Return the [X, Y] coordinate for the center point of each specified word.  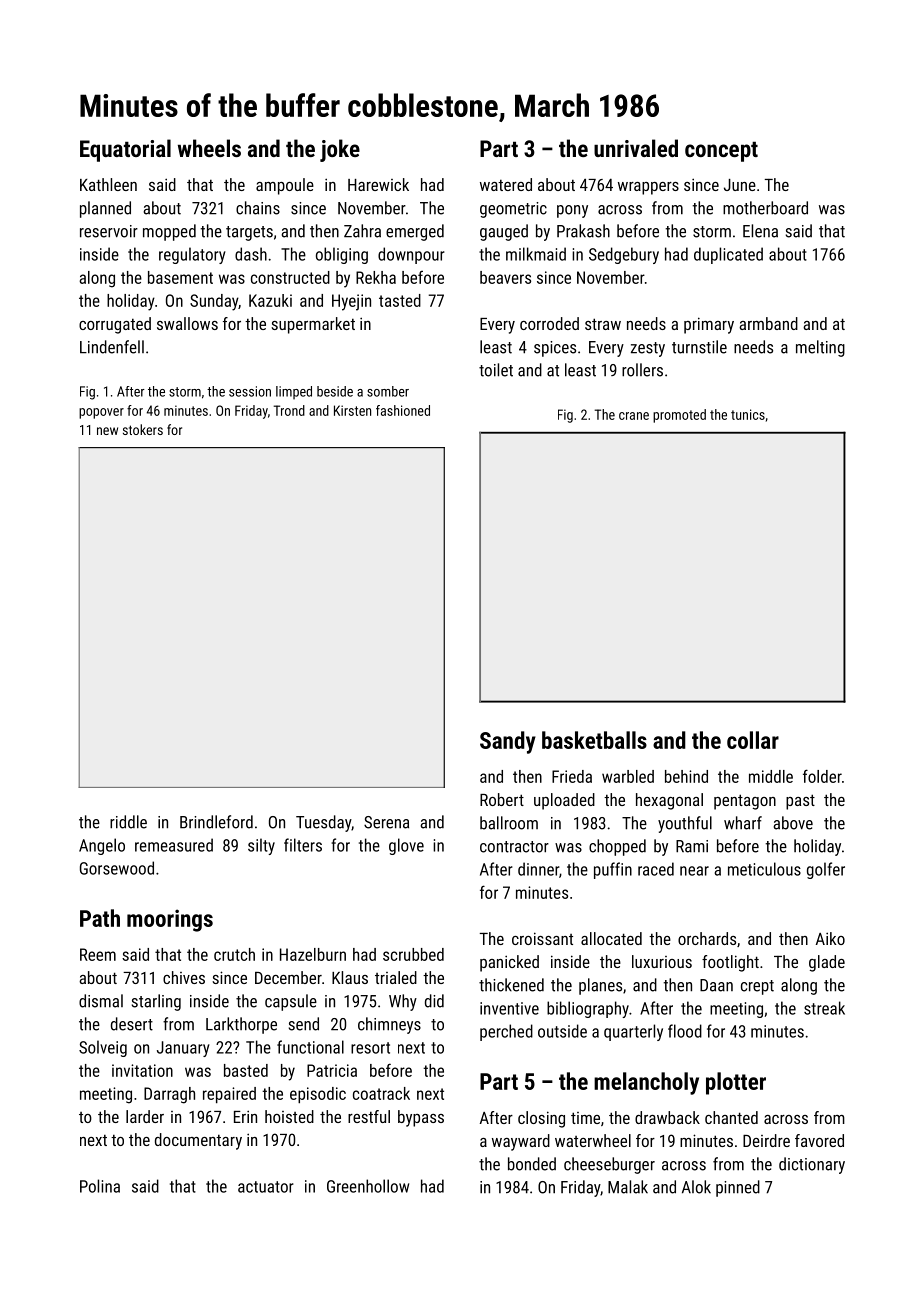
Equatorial [125, 150]
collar [753, 740]
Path [100, 918]
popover [101, 413]
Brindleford [216, 822]
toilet [496, 370]
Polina [100, 1186]
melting [820, 348]
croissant [542, 938]
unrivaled [636, 148]
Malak [628, 1187]
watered [506, 184]
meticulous [764, 869]
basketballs [594, 740]
